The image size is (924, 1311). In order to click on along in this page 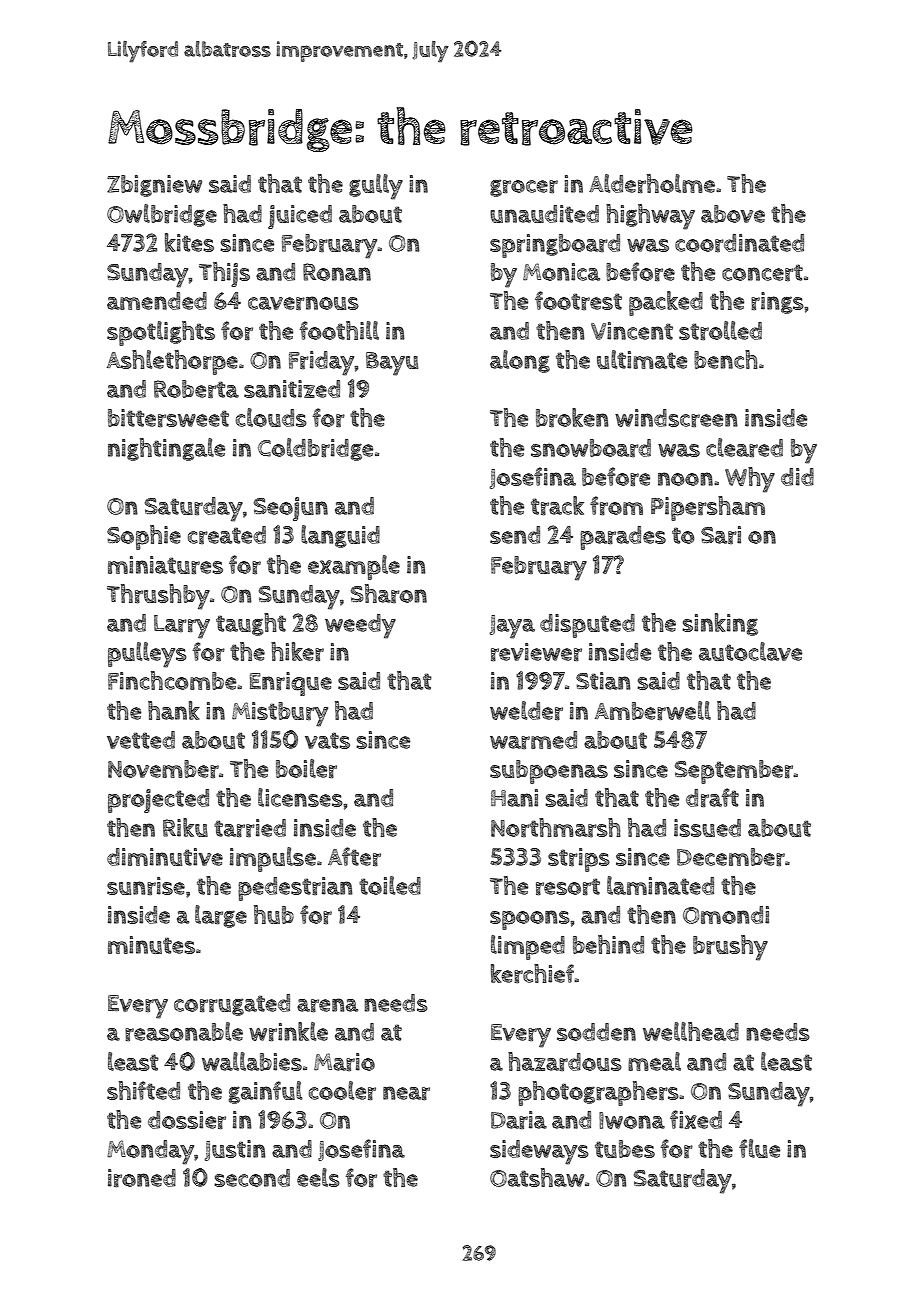, I will do `click(520, 361)`.
